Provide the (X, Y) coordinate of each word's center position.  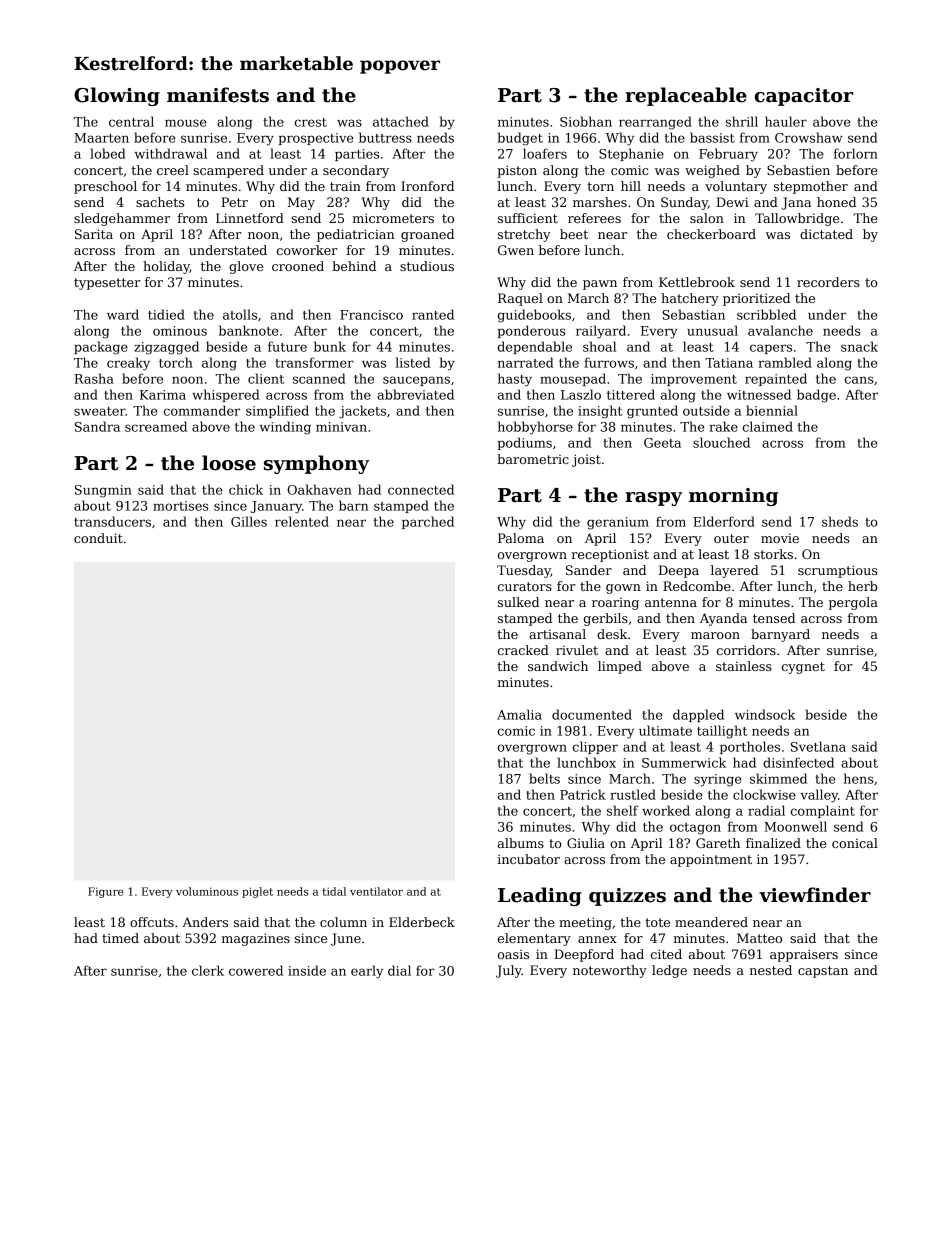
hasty (515, 380)
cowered (256, 970)
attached (401, 121)
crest (311, 122)
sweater (100, 411)
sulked (518, 602)
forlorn (856, 153)
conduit (98, 538)
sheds (840, 521)
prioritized (756, 299)
